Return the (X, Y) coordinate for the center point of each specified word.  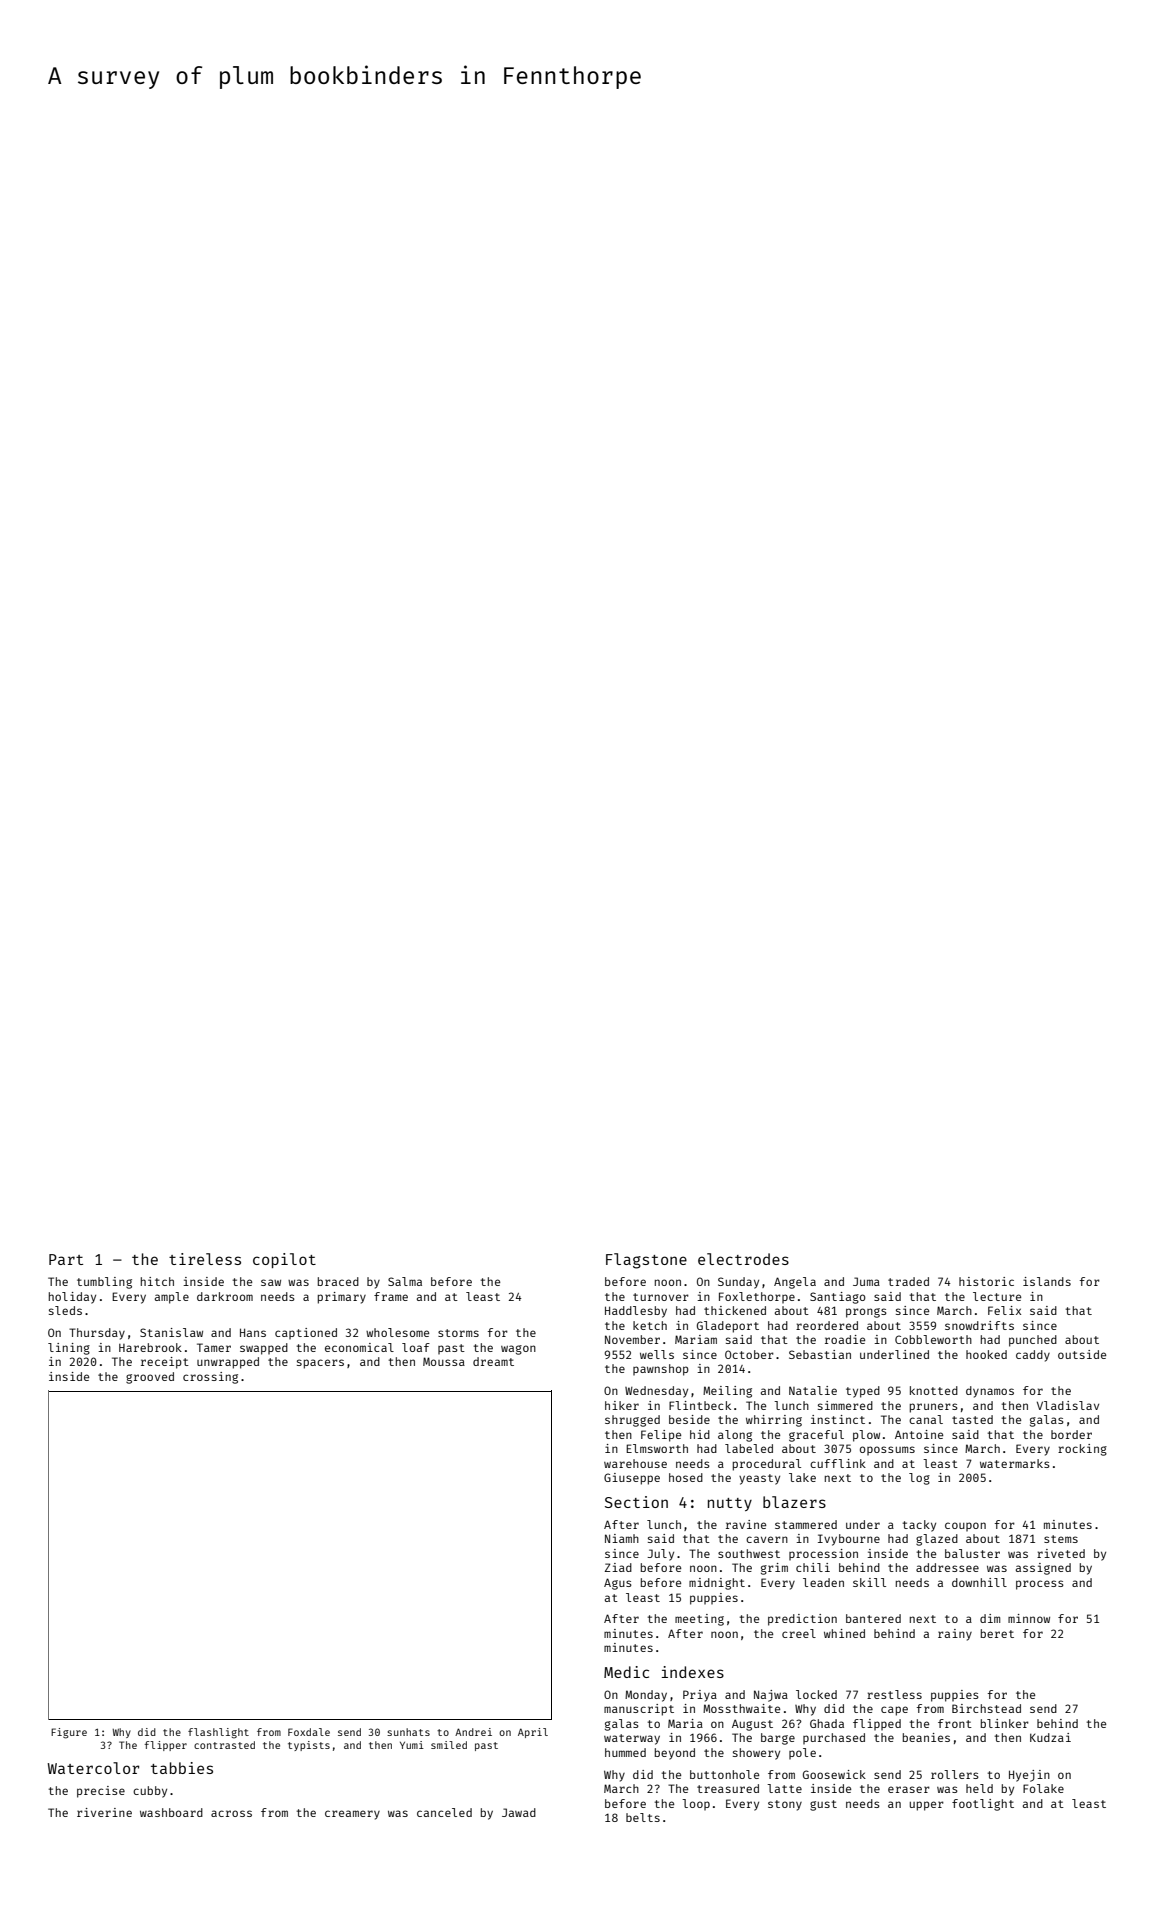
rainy (955, 1635)
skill (869, 1582)
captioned (306, 1334)
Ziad (618, 1567)
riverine (104, 1812)
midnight (717, 1584)
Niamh (622, 1538)
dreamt (493, 1361)
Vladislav (1068, 1405)
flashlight (218, 1733)
